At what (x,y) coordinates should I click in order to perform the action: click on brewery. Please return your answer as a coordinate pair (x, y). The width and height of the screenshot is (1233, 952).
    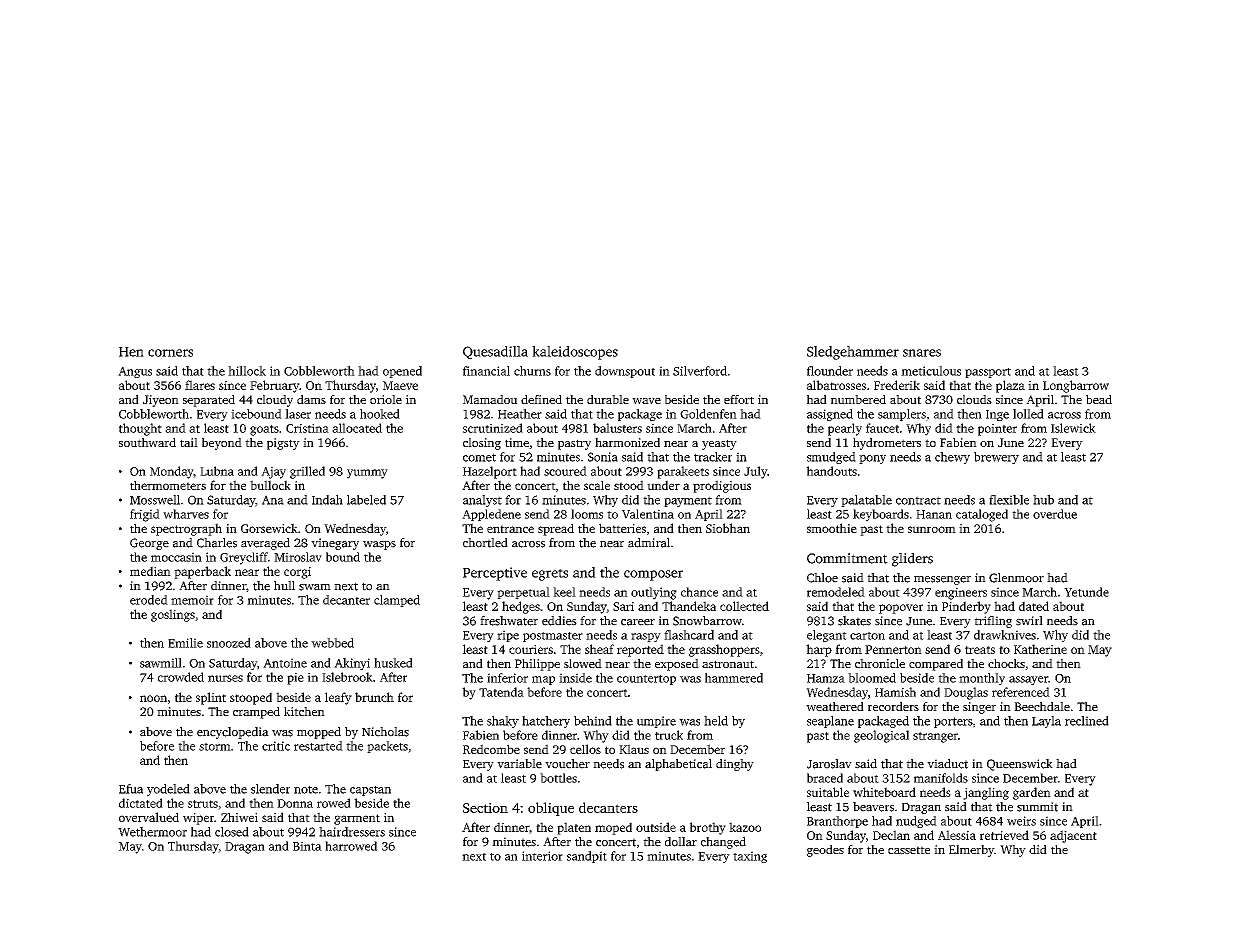
    Looking at the image, I should click on (996, 458).
